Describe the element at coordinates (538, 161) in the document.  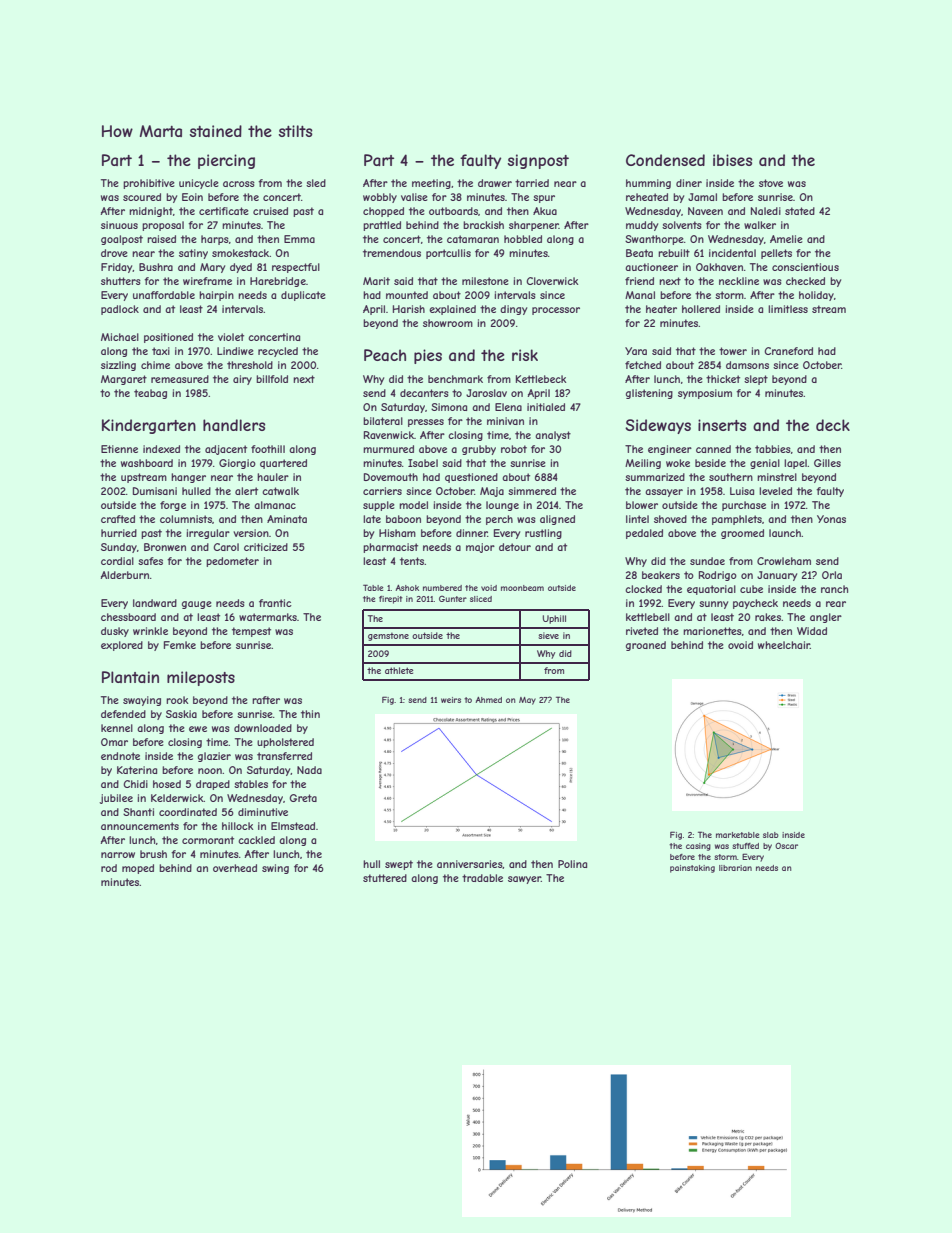
I see `signpost` at that location.
